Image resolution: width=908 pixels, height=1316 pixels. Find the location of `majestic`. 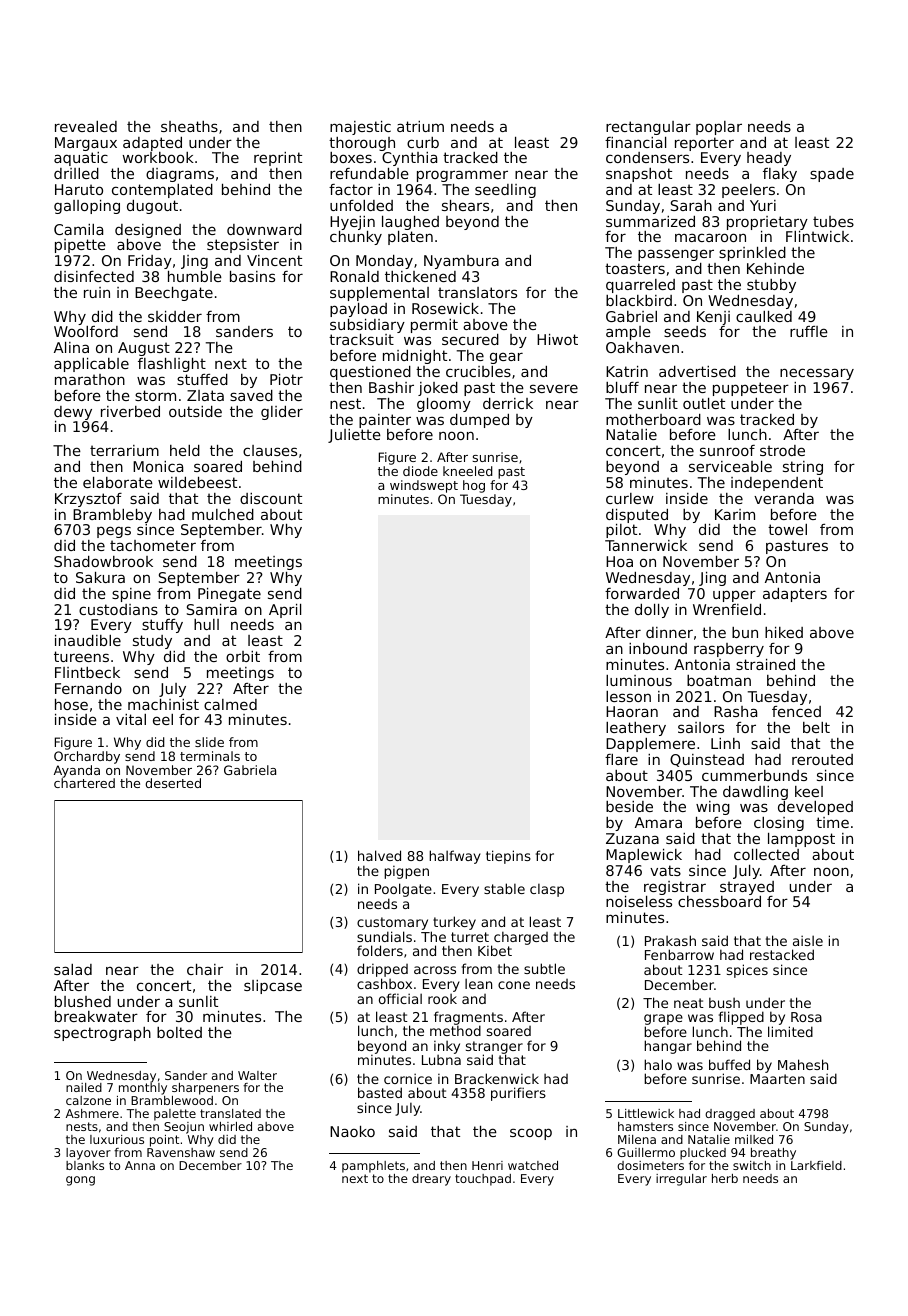

majestic is located at coordinates (360, 128).
